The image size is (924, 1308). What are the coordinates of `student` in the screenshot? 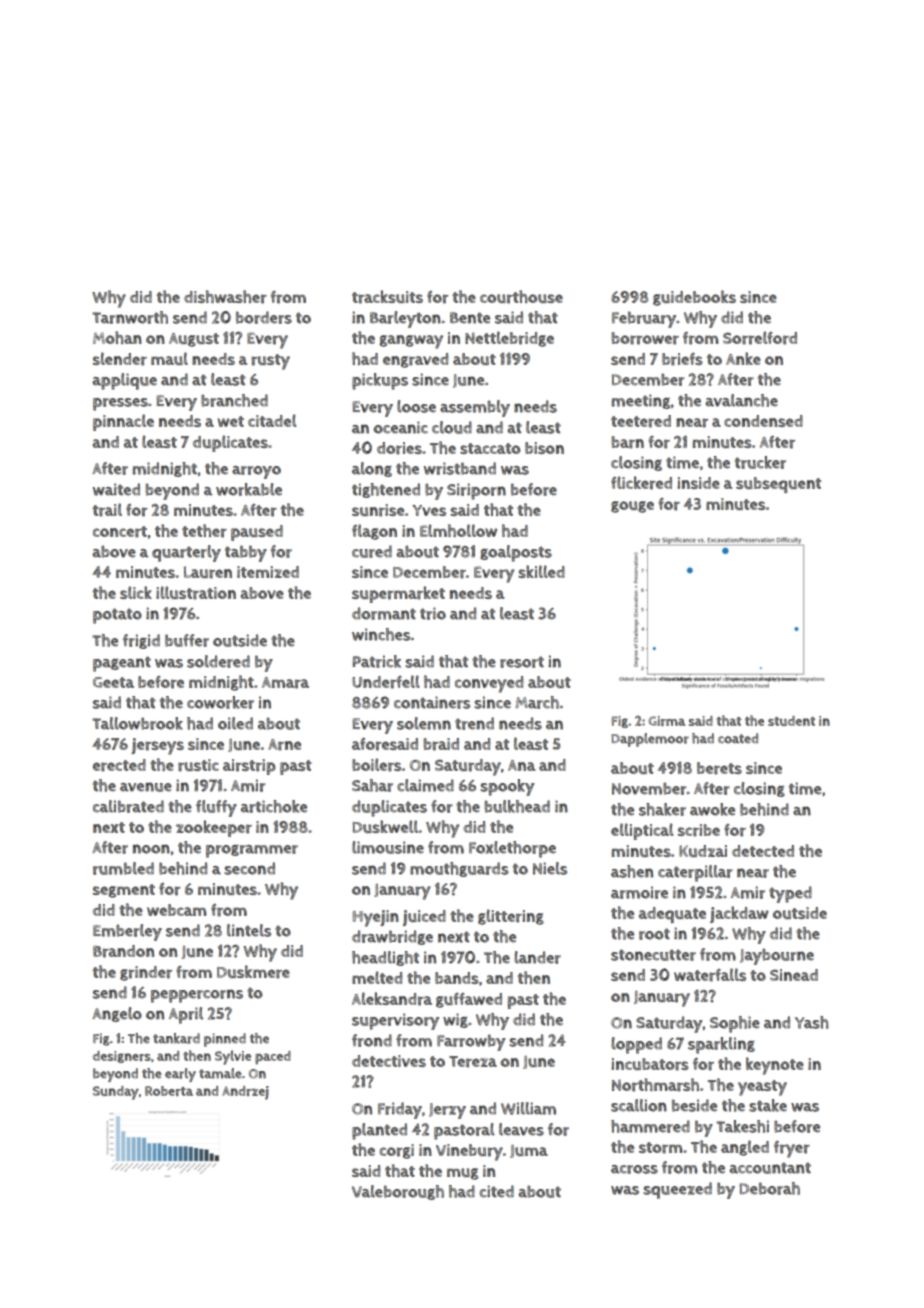 It's located at (791, 721).
